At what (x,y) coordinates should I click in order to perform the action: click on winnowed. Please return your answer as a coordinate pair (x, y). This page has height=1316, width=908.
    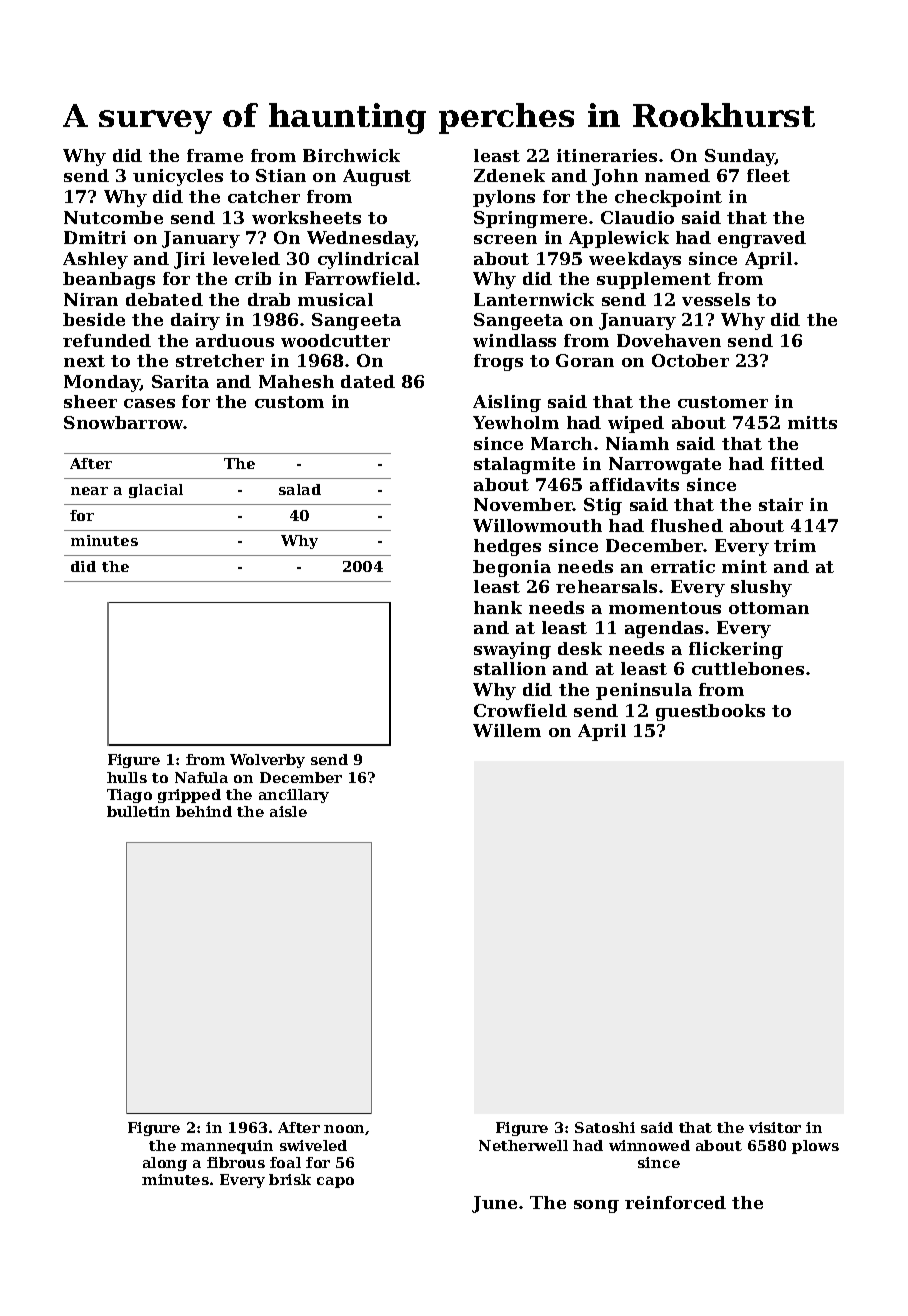
    Looking at the image, I should click on (649, 1145).
